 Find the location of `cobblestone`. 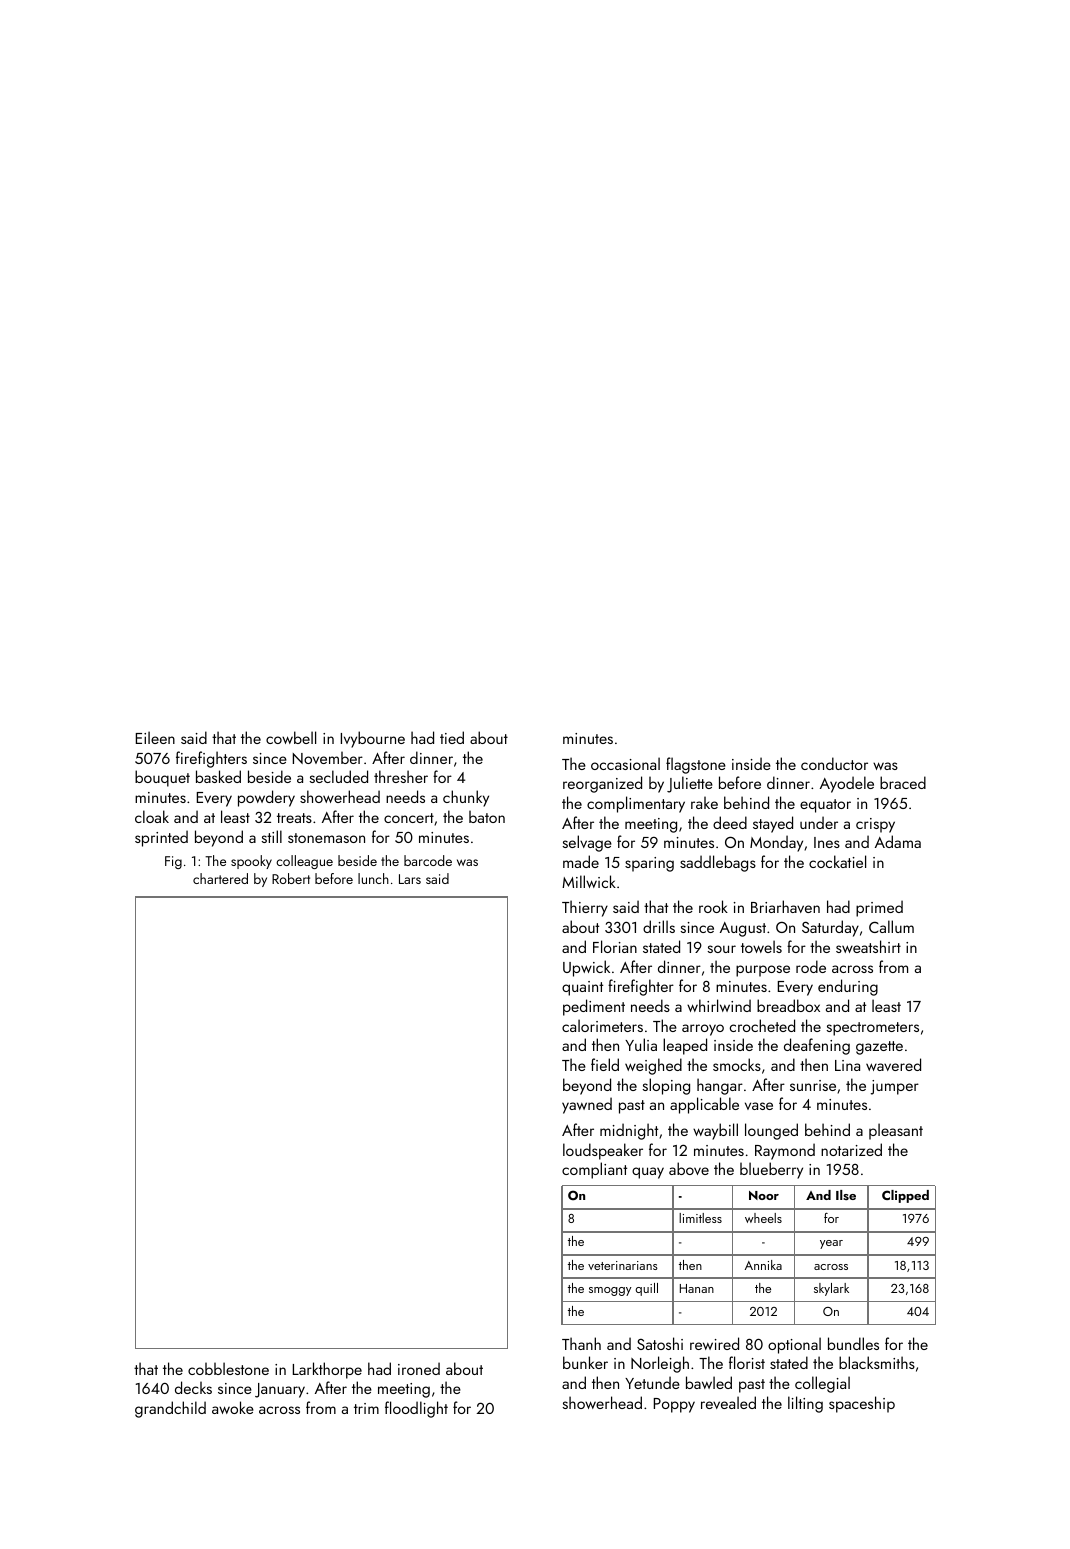

cobblestone is located at coordinates (228, 1368).
